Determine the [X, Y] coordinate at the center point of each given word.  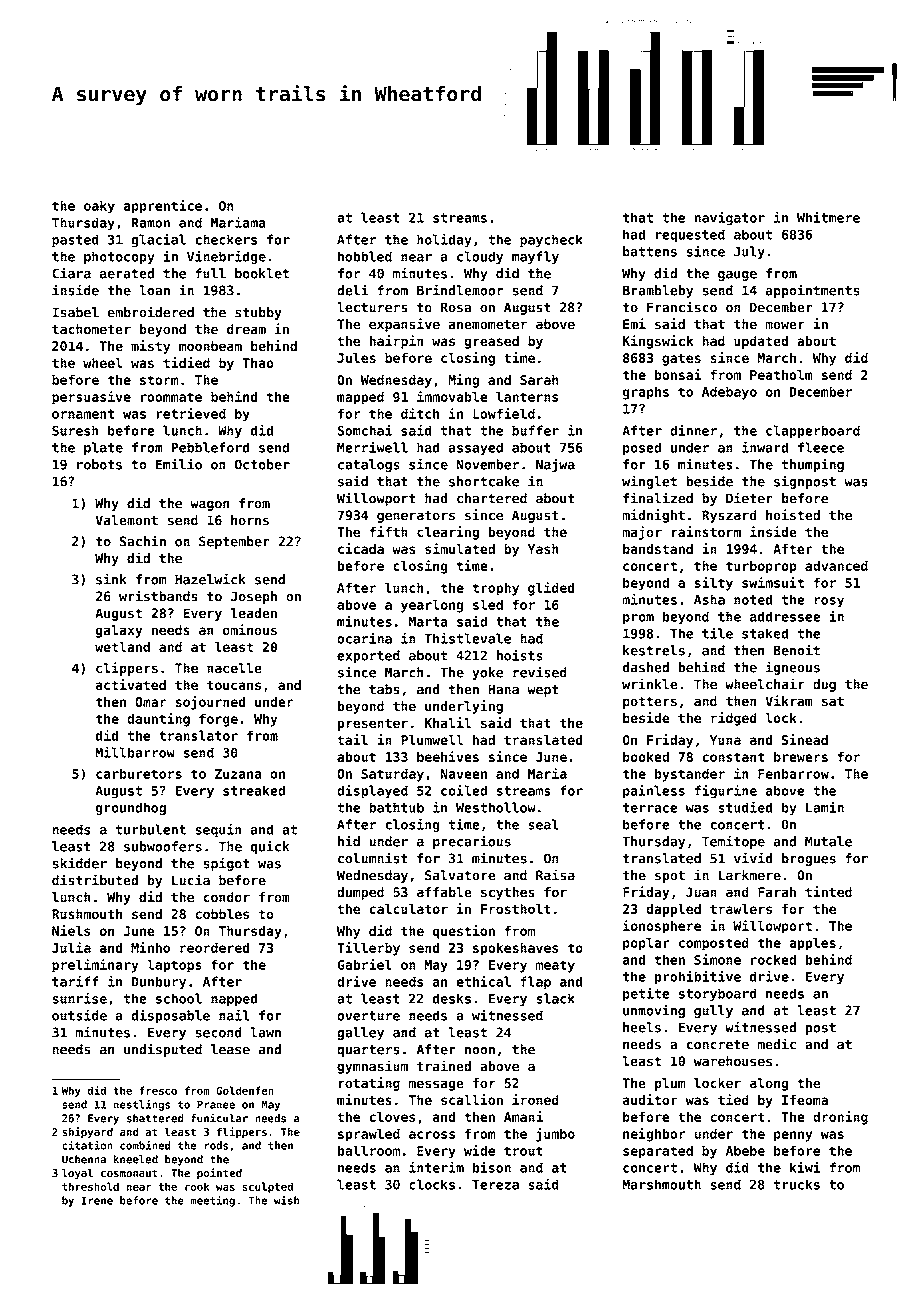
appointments [813, 291]
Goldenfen [245, 1090]
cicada [361, 548]
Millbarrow [135, 752]
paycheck [551, 241]
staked [765, 633]
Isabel [75, 312]
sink [111, 579]
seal [543, 824]
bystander [690, 775]
